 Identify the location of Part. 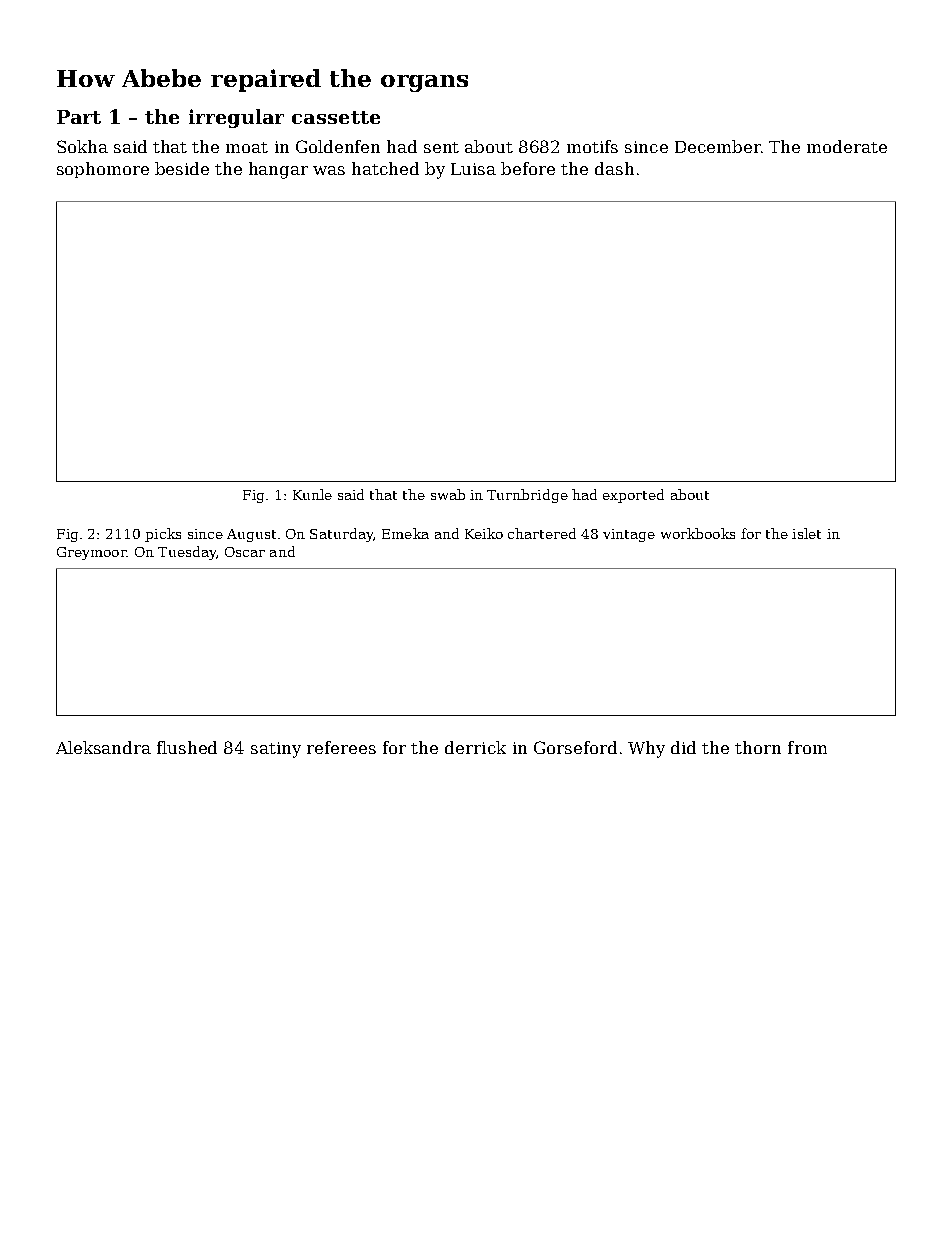
(79, 117).
